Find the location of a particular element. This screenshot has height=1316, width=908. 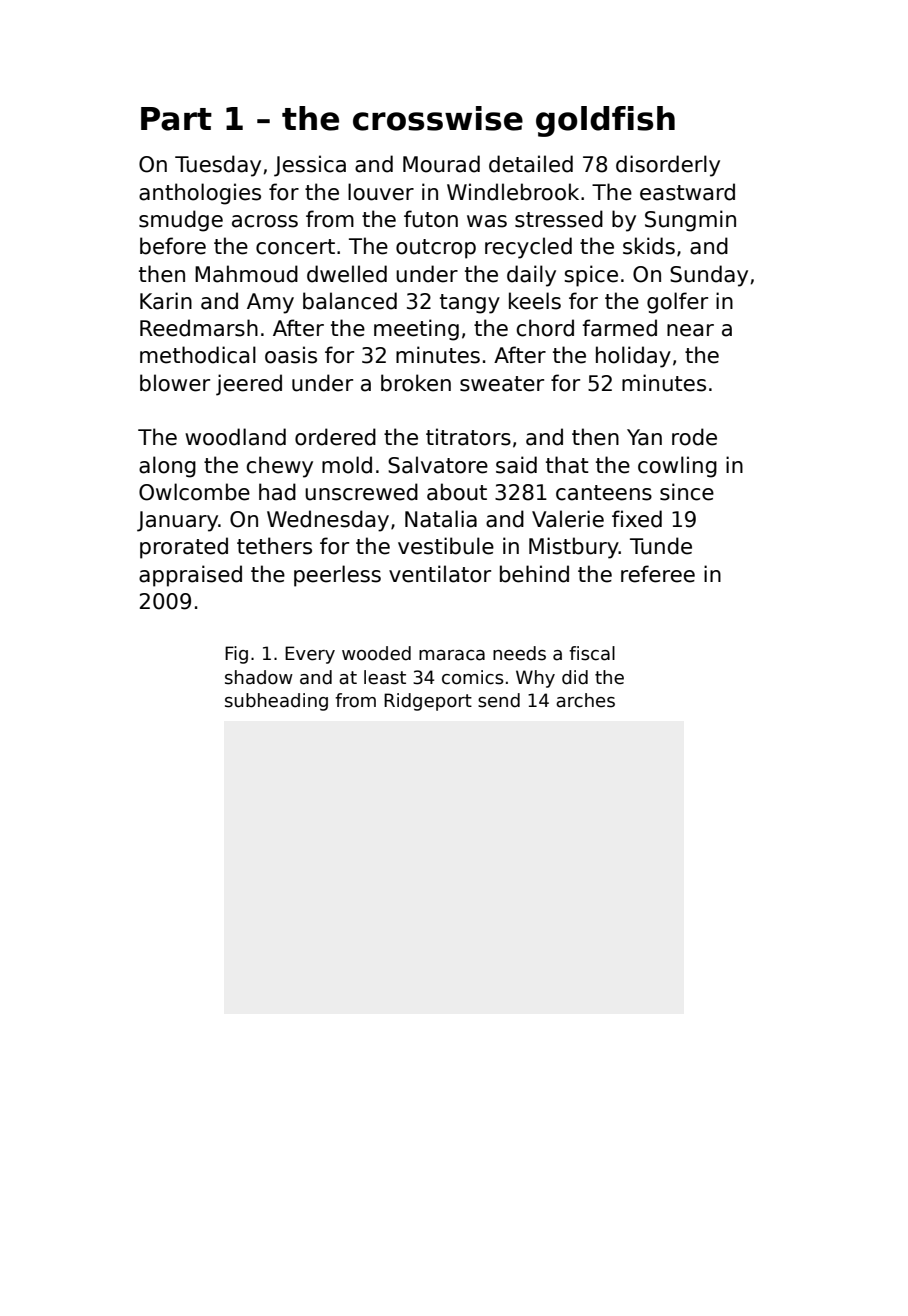

Tunde is located at coordinates (661, 546).
